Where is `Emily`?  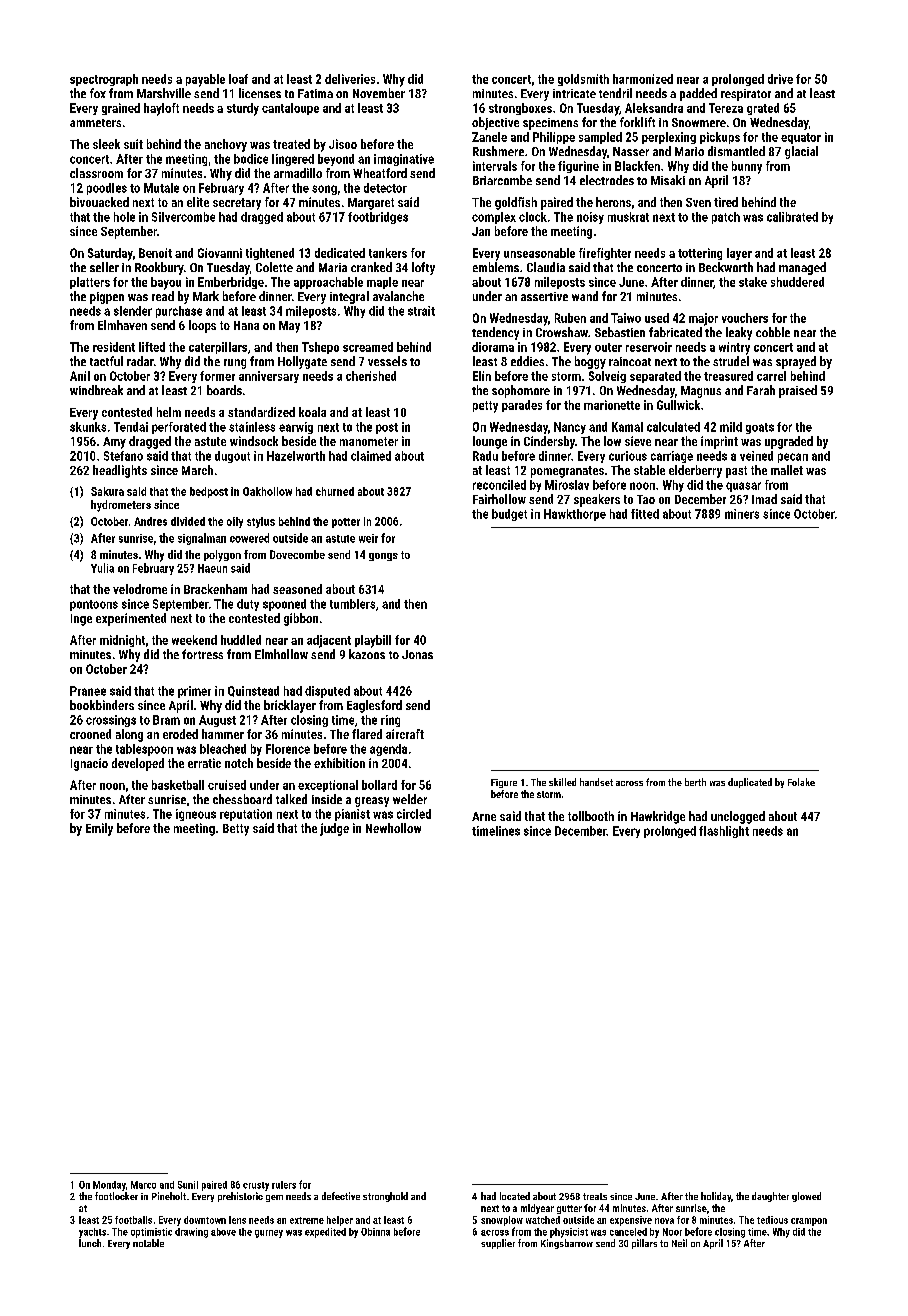 Emily is located at coordinates (99, 829).
